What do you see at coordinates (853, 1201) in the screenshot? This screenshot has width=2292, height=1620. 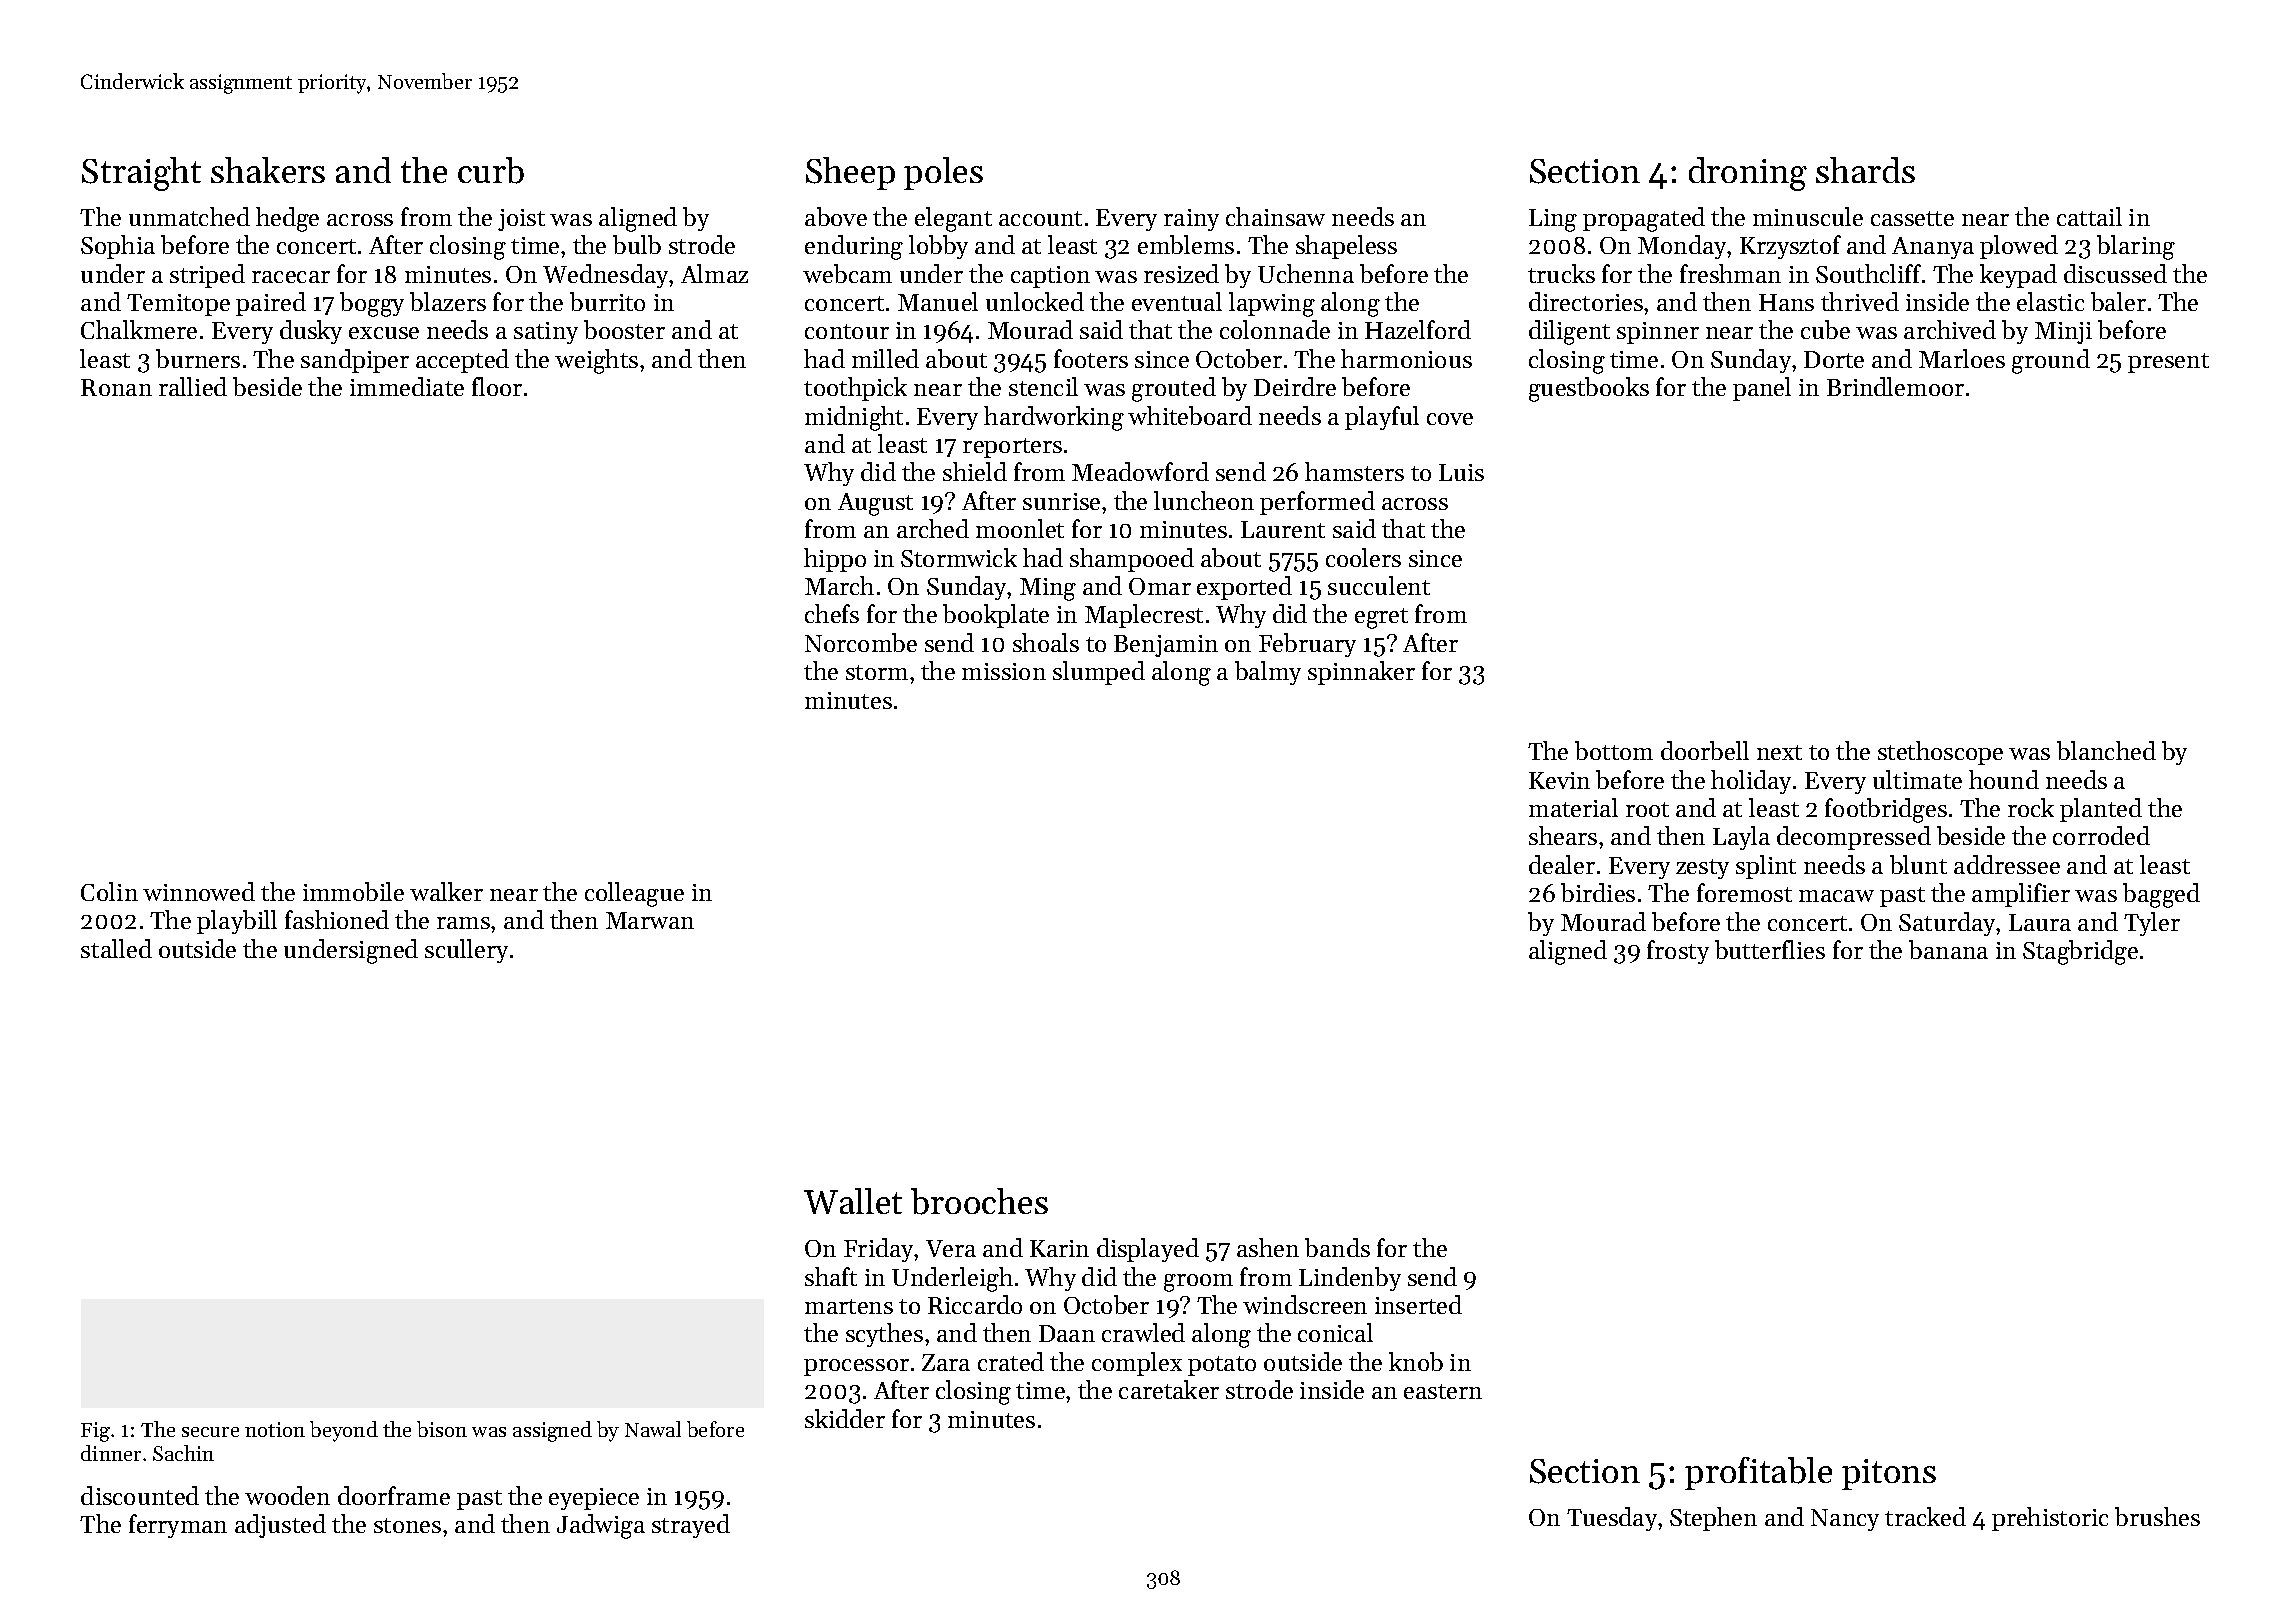 I see `Wallet` at bounding box center [853, 1201].
